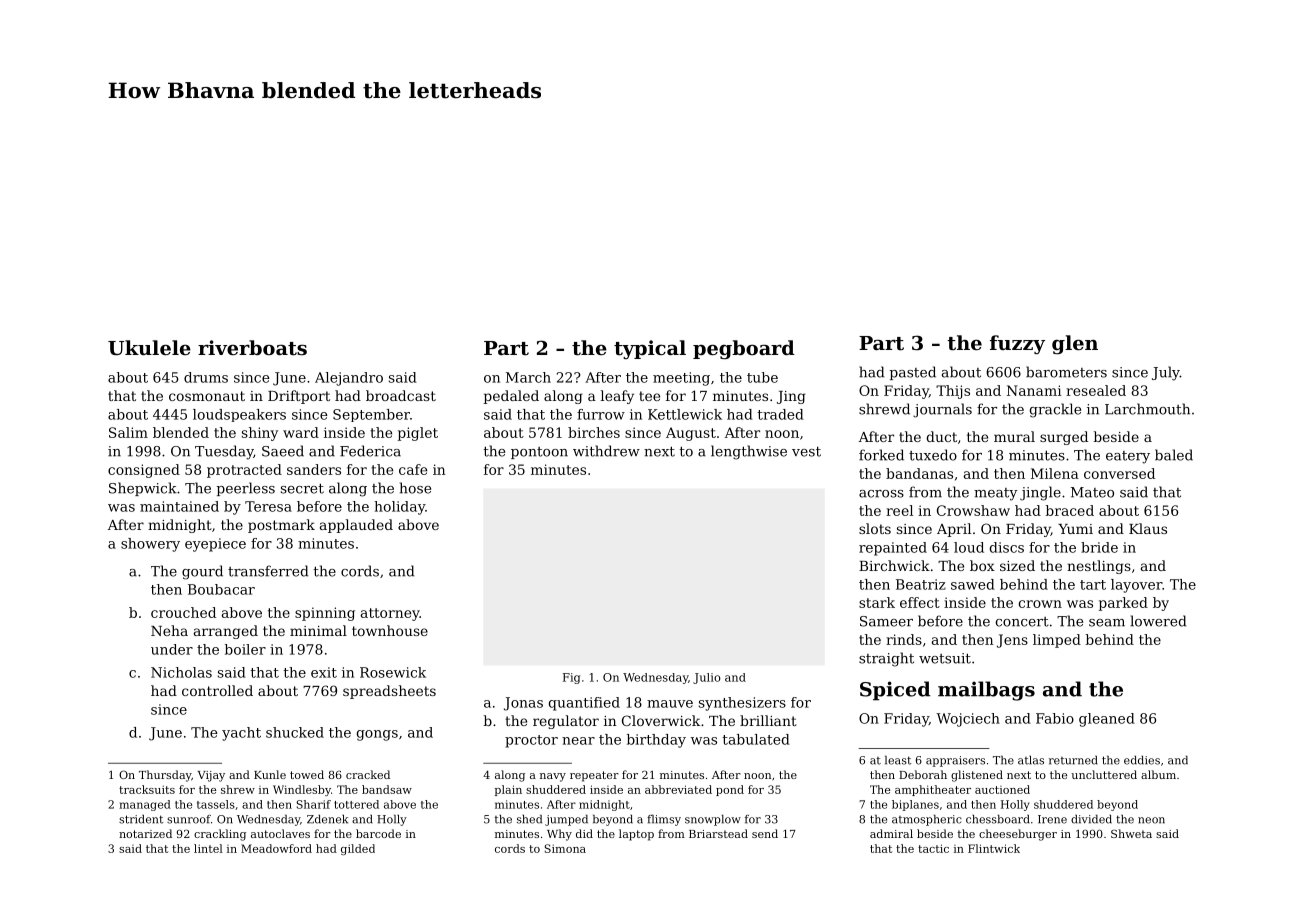 This image has width=1308, height=924. Describe the element at coordinates (128, 432) in the image. I see `Salim` at that location.
